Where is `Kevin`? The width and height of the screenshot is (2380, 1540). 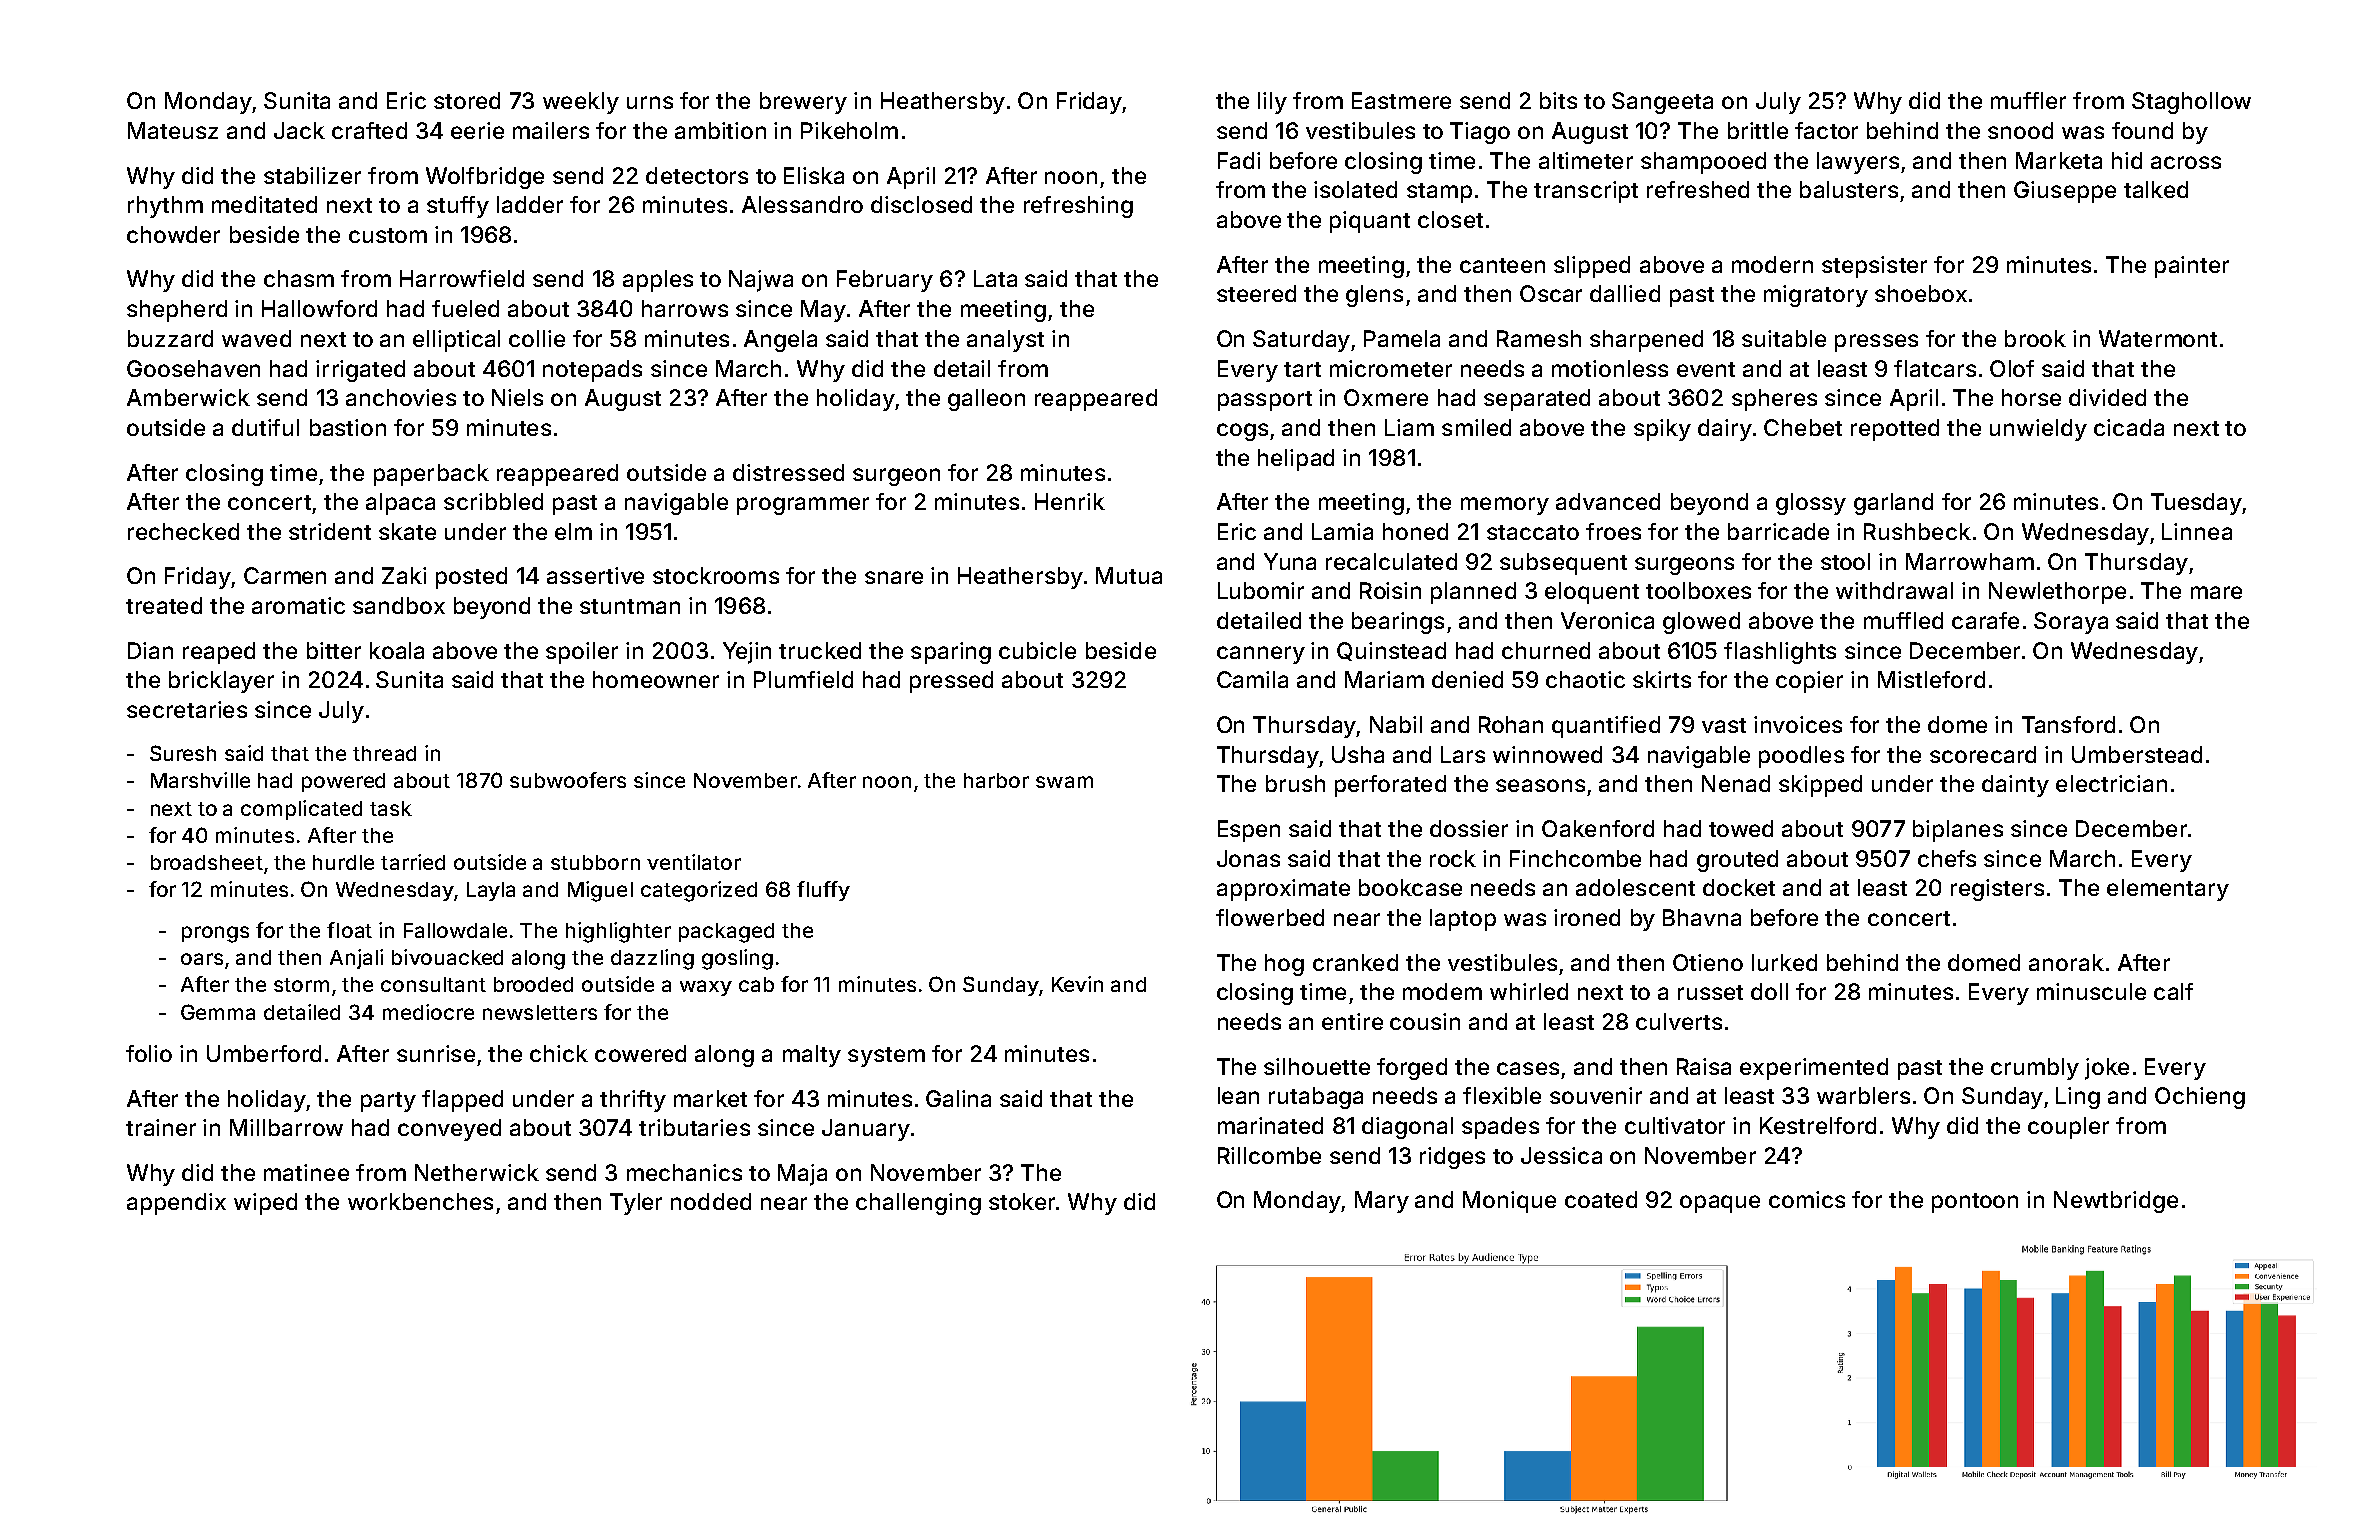
Kevin is located at coordinates (1077, 984).
